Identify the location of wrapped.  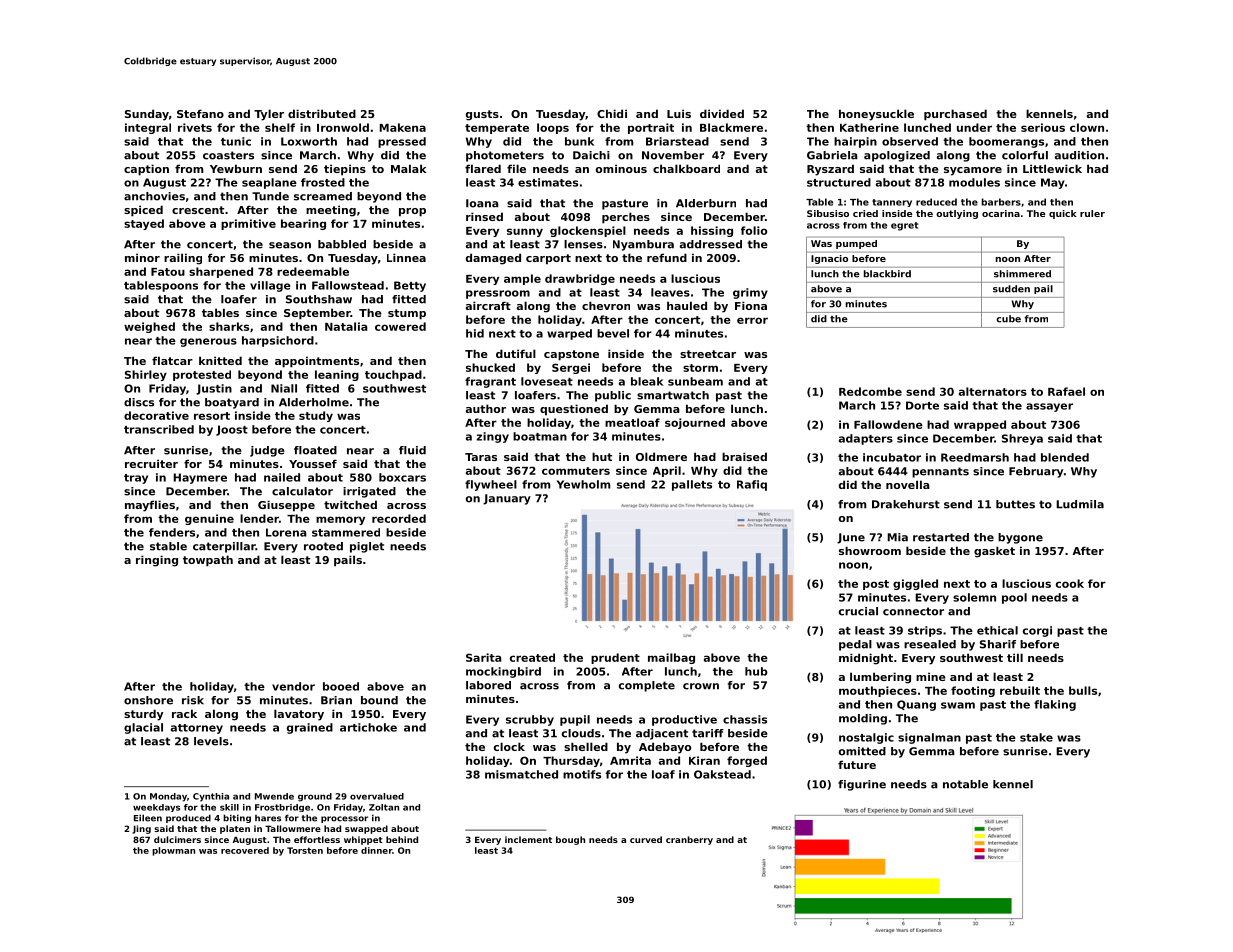
(980, 425).
